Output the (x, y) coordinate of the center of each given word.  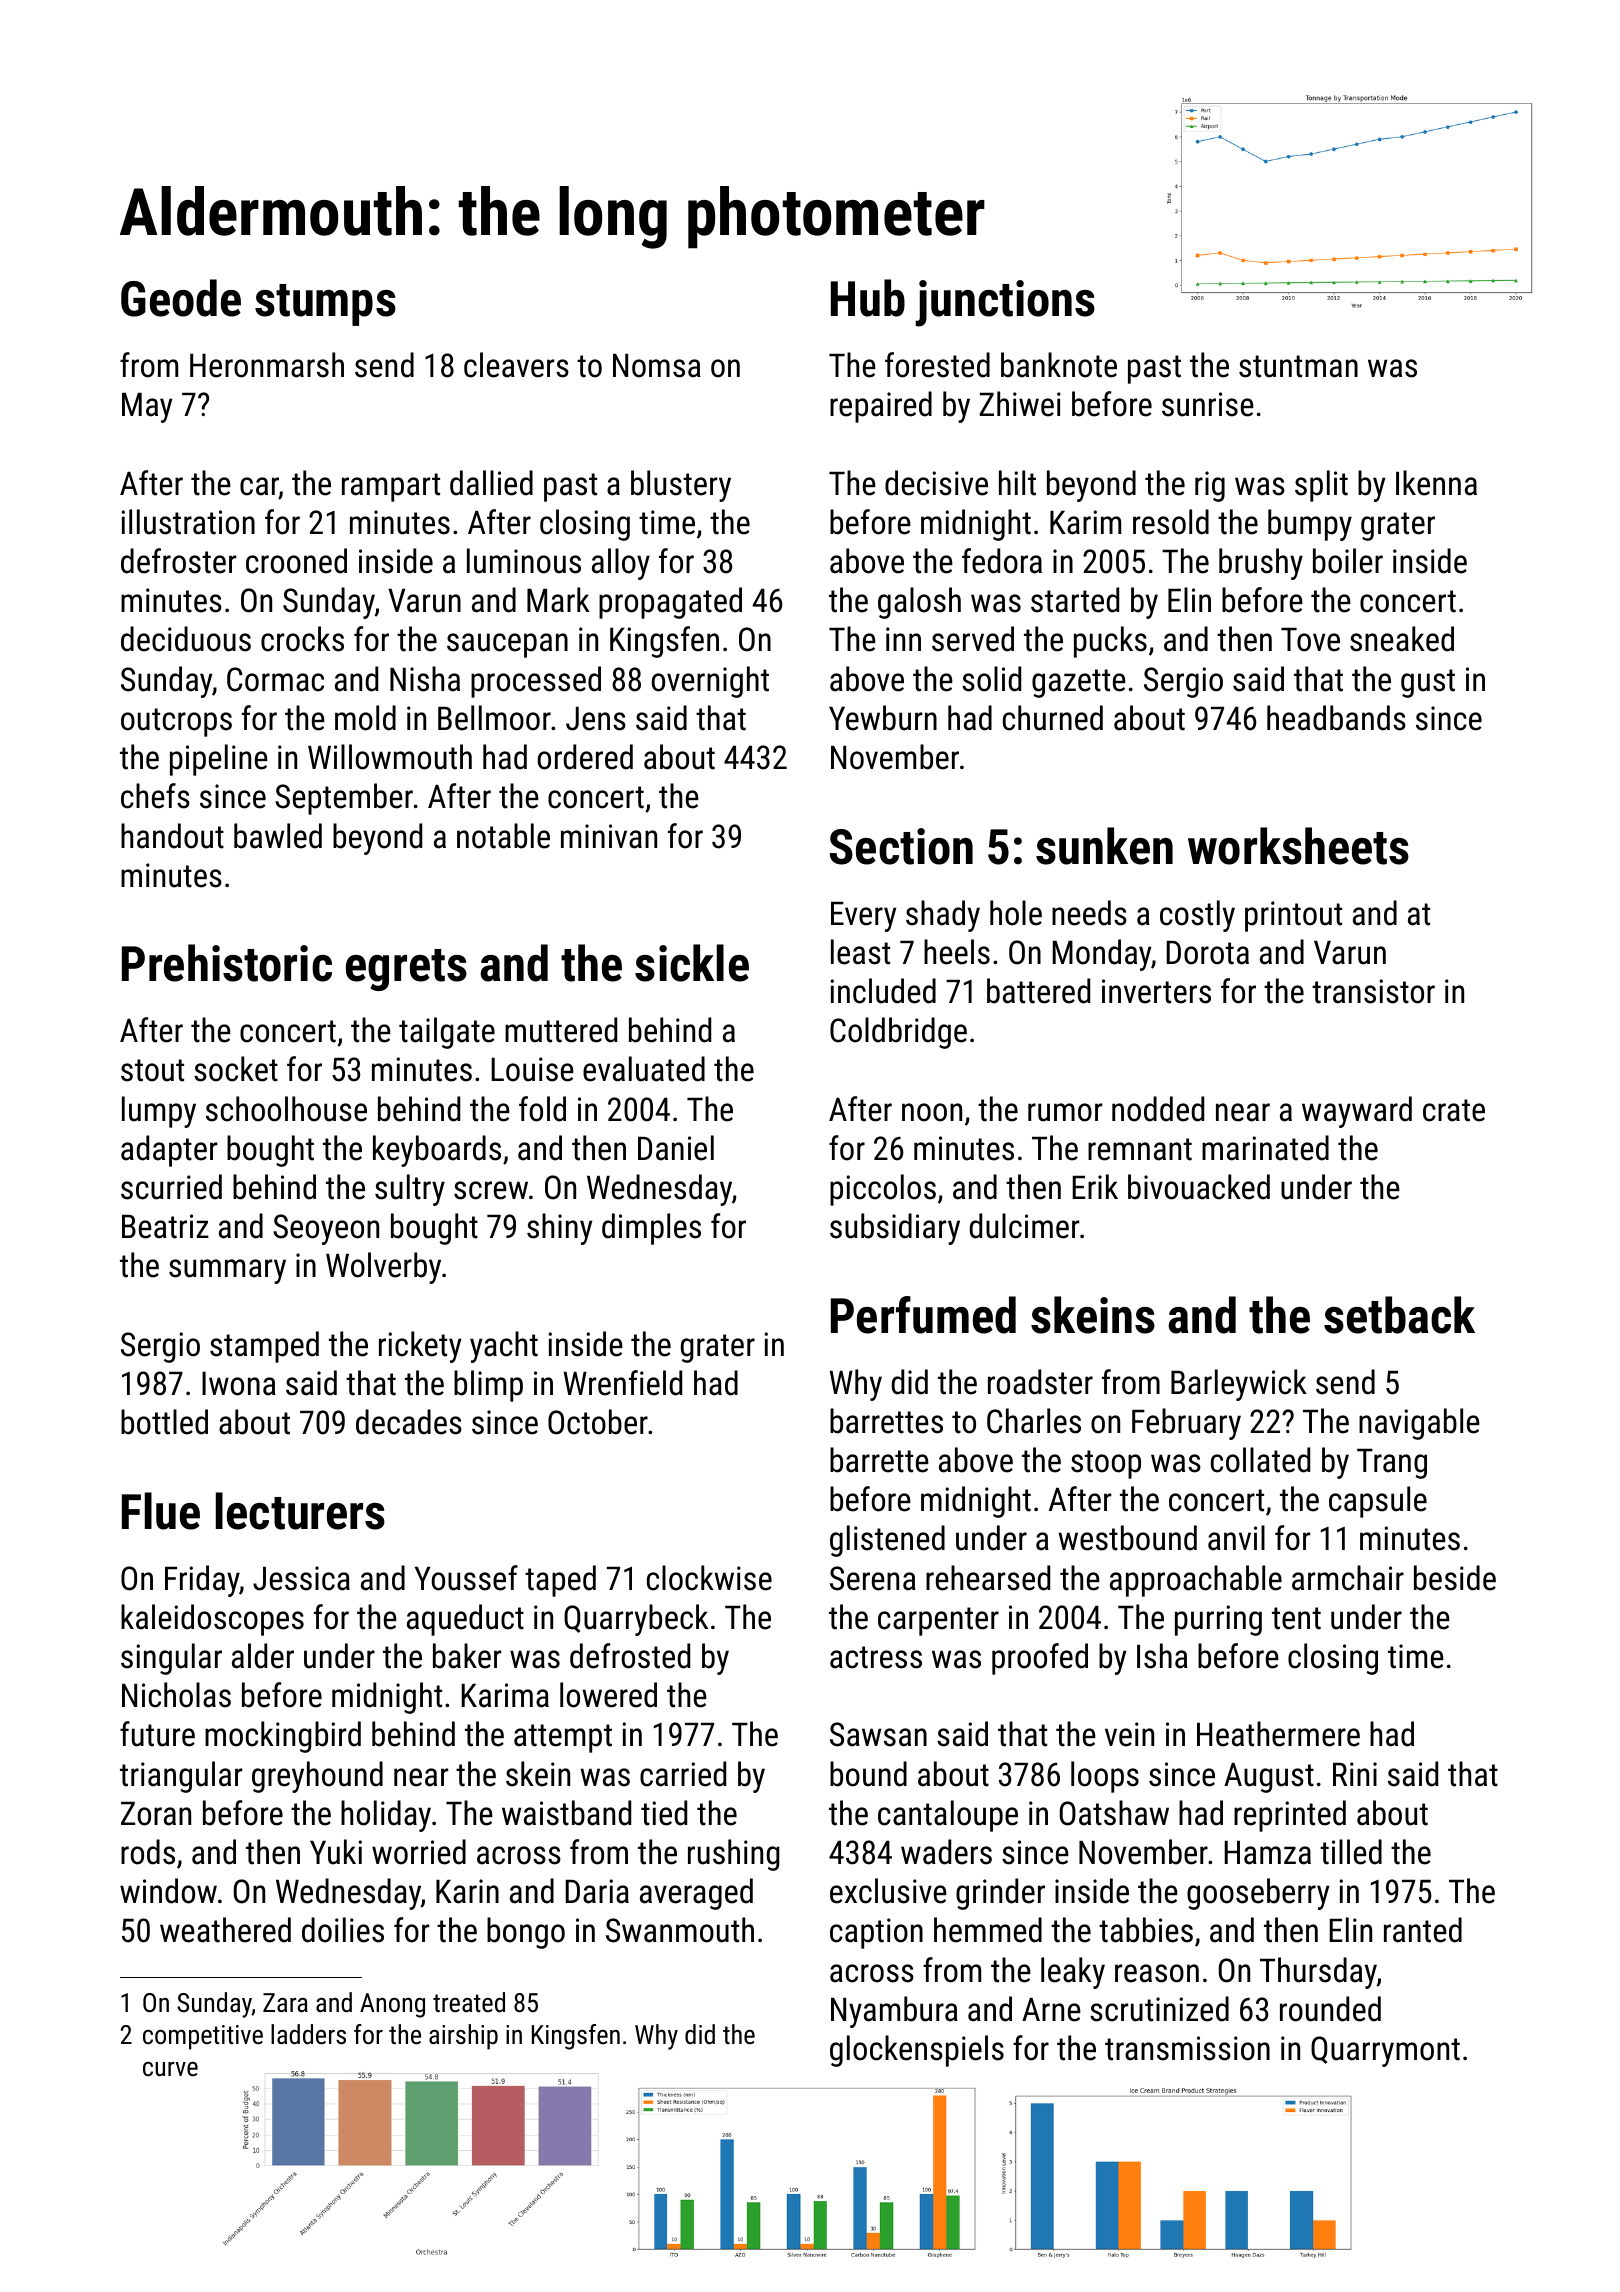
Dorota (1207, 952)
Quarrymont (1385, 2051)
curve (170, 2069)
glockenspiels (917, 2051)
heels (957, 952)
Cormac (275, 679)
